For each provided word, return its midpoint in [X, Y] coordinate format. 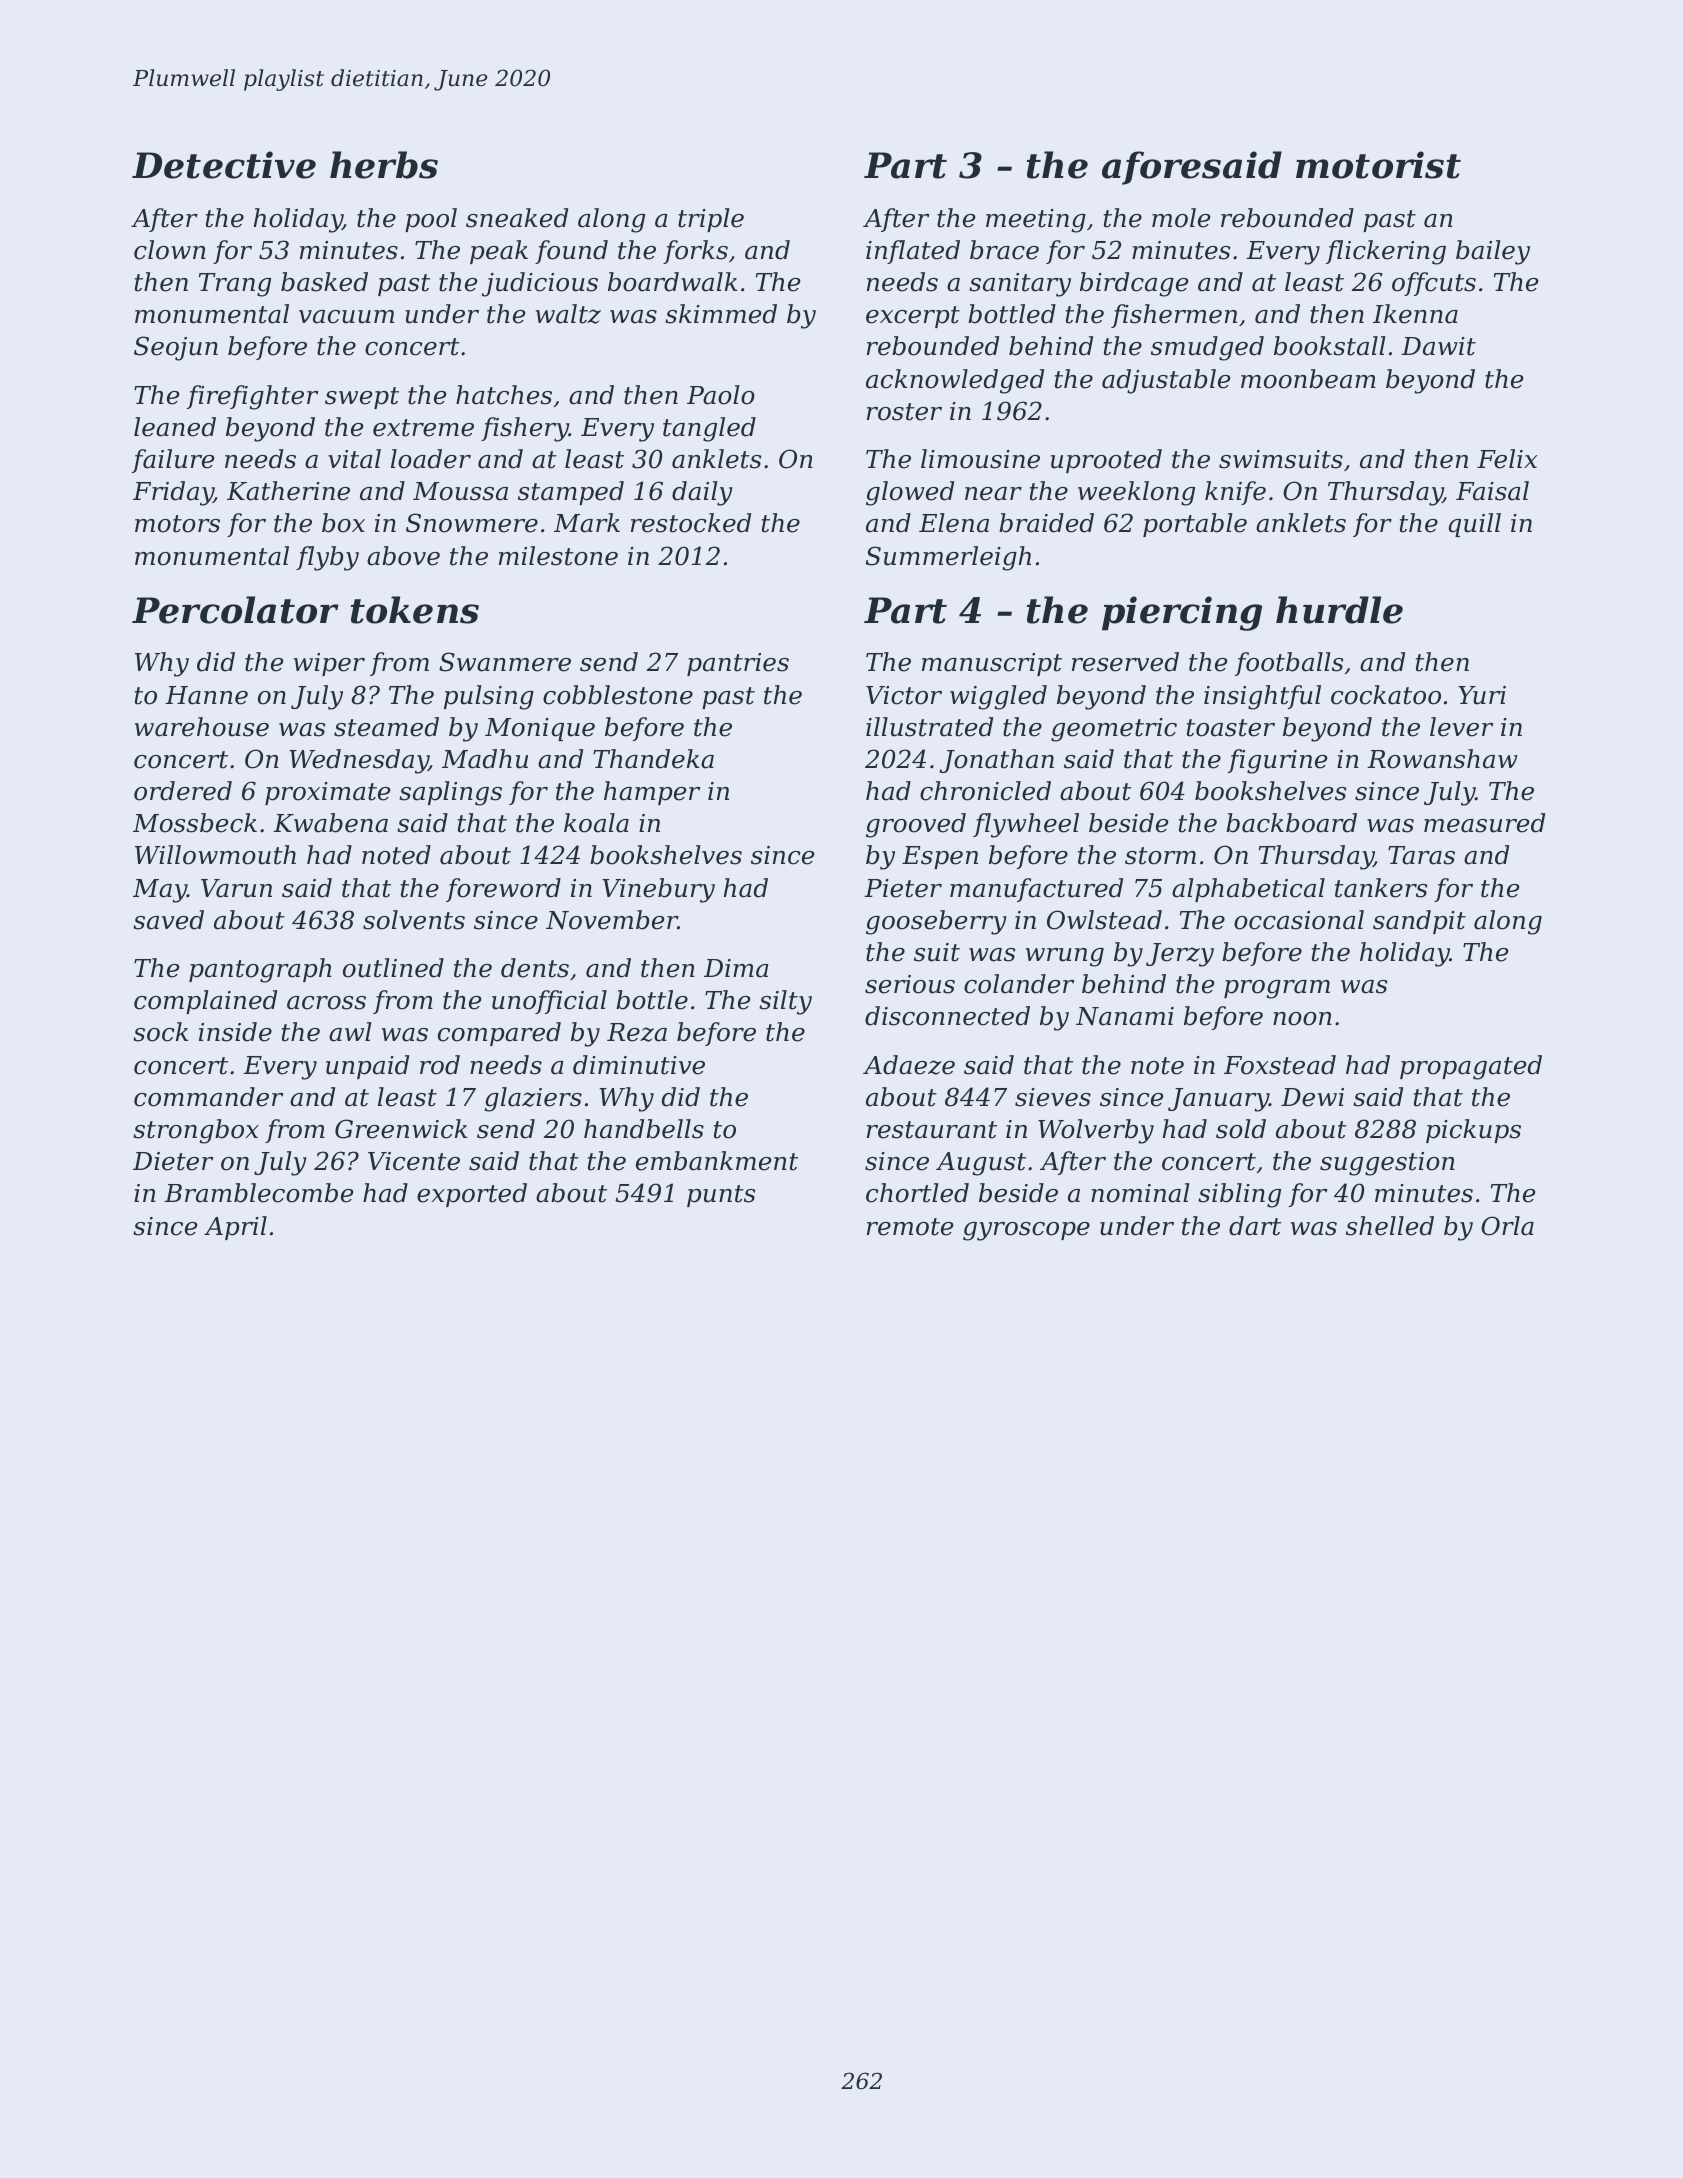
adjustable [1166, 381]
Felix [1507, 459]
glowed [910, 493]
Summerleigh [948, 558]
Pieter [903, 888]
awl [350, 1032]
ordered [183, 791]
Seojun [176, 348]
